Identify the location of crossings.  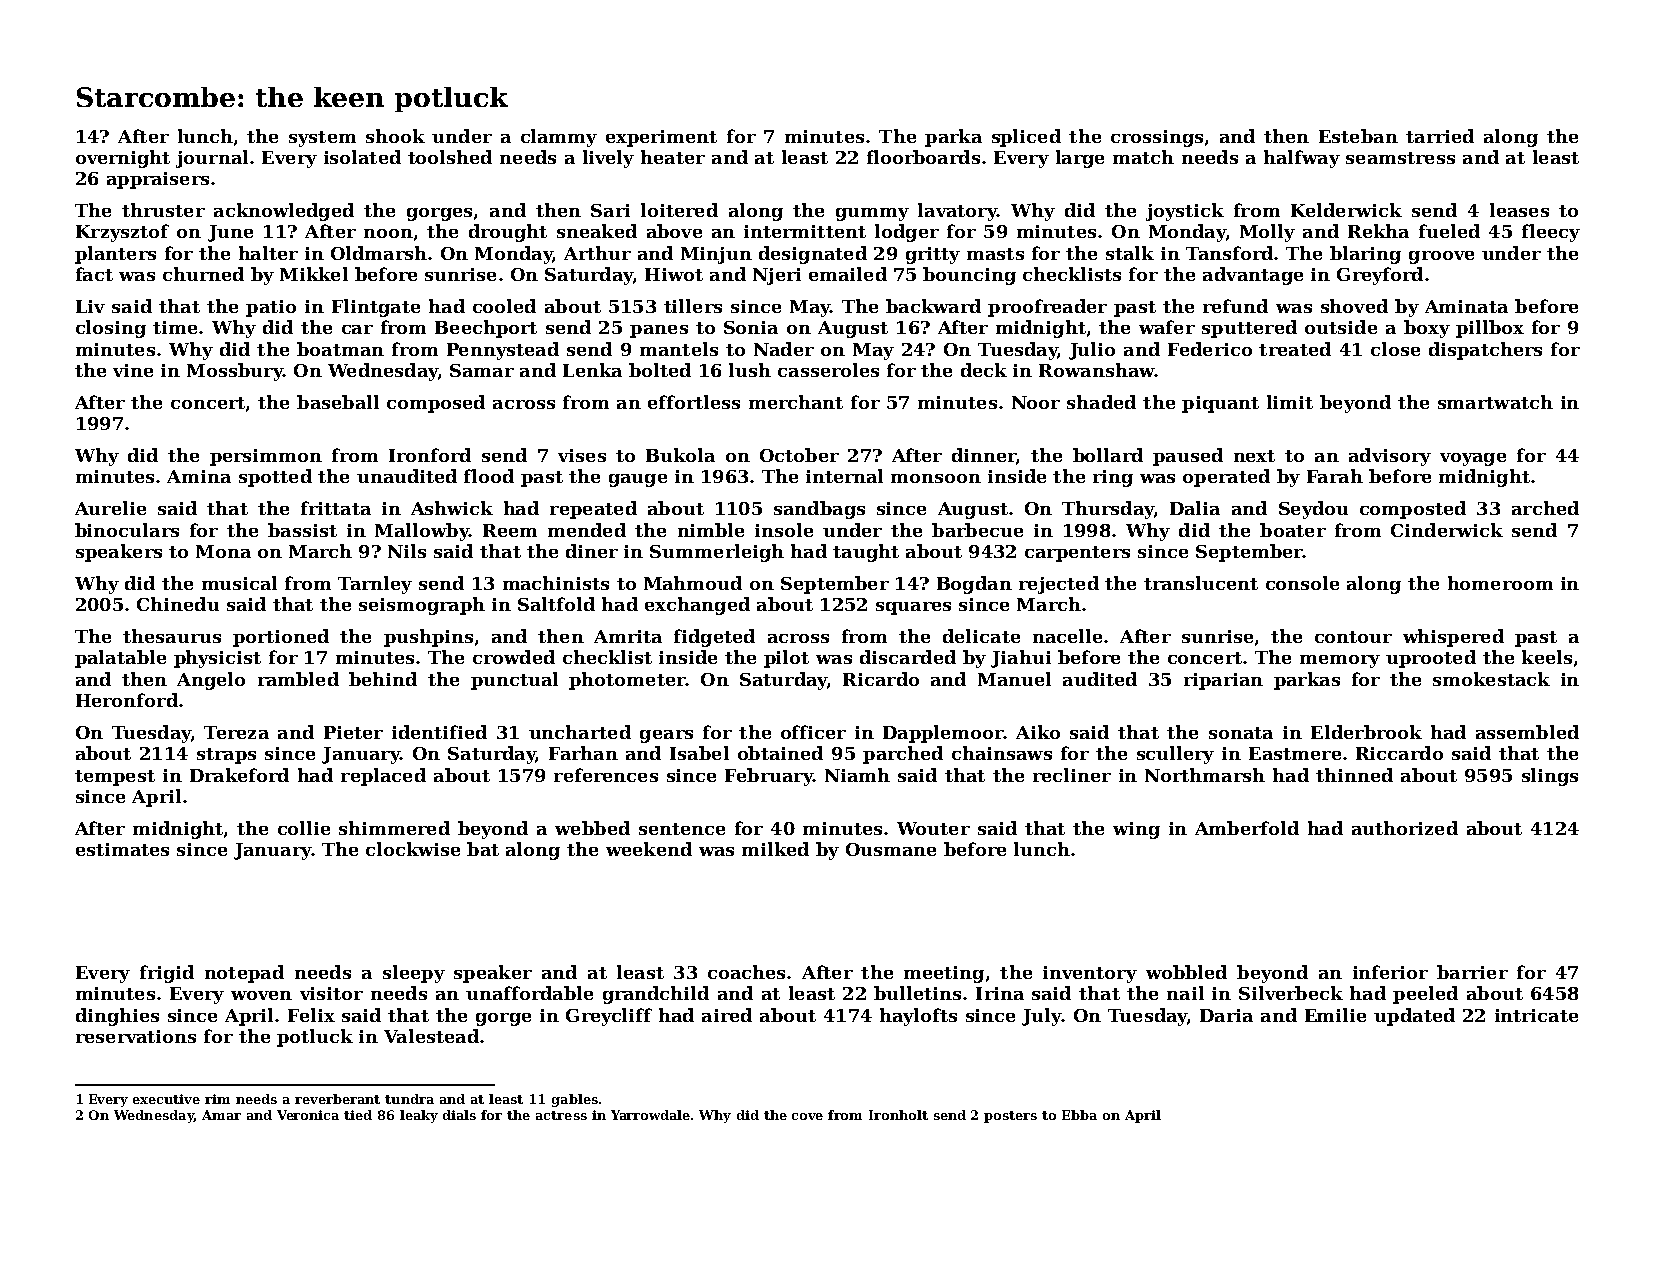
(1157, 138).
